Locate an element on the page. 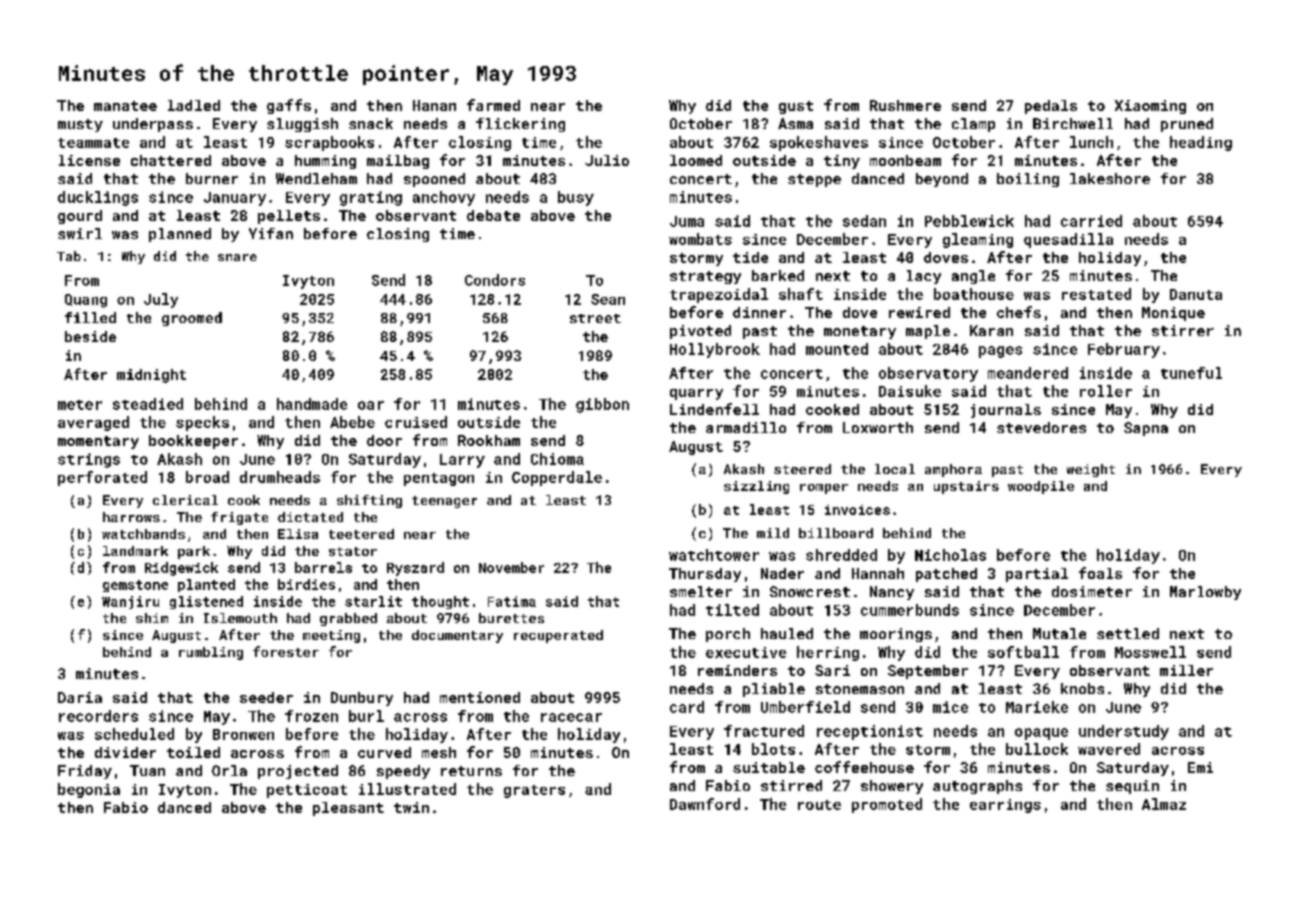  stirrer is located at coordinates (1183, 330).
